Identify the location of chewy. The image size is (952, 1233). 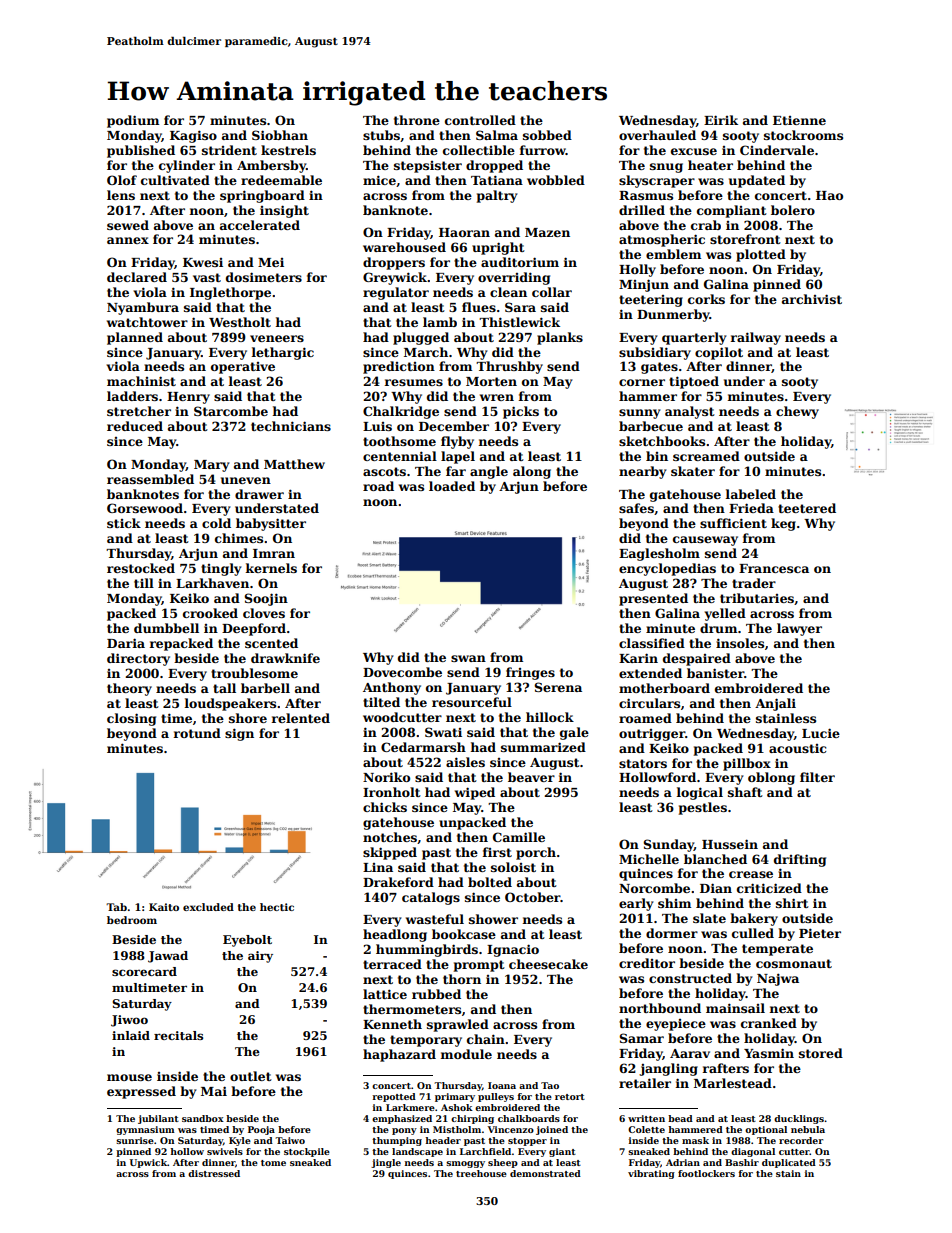
(797, 412).
